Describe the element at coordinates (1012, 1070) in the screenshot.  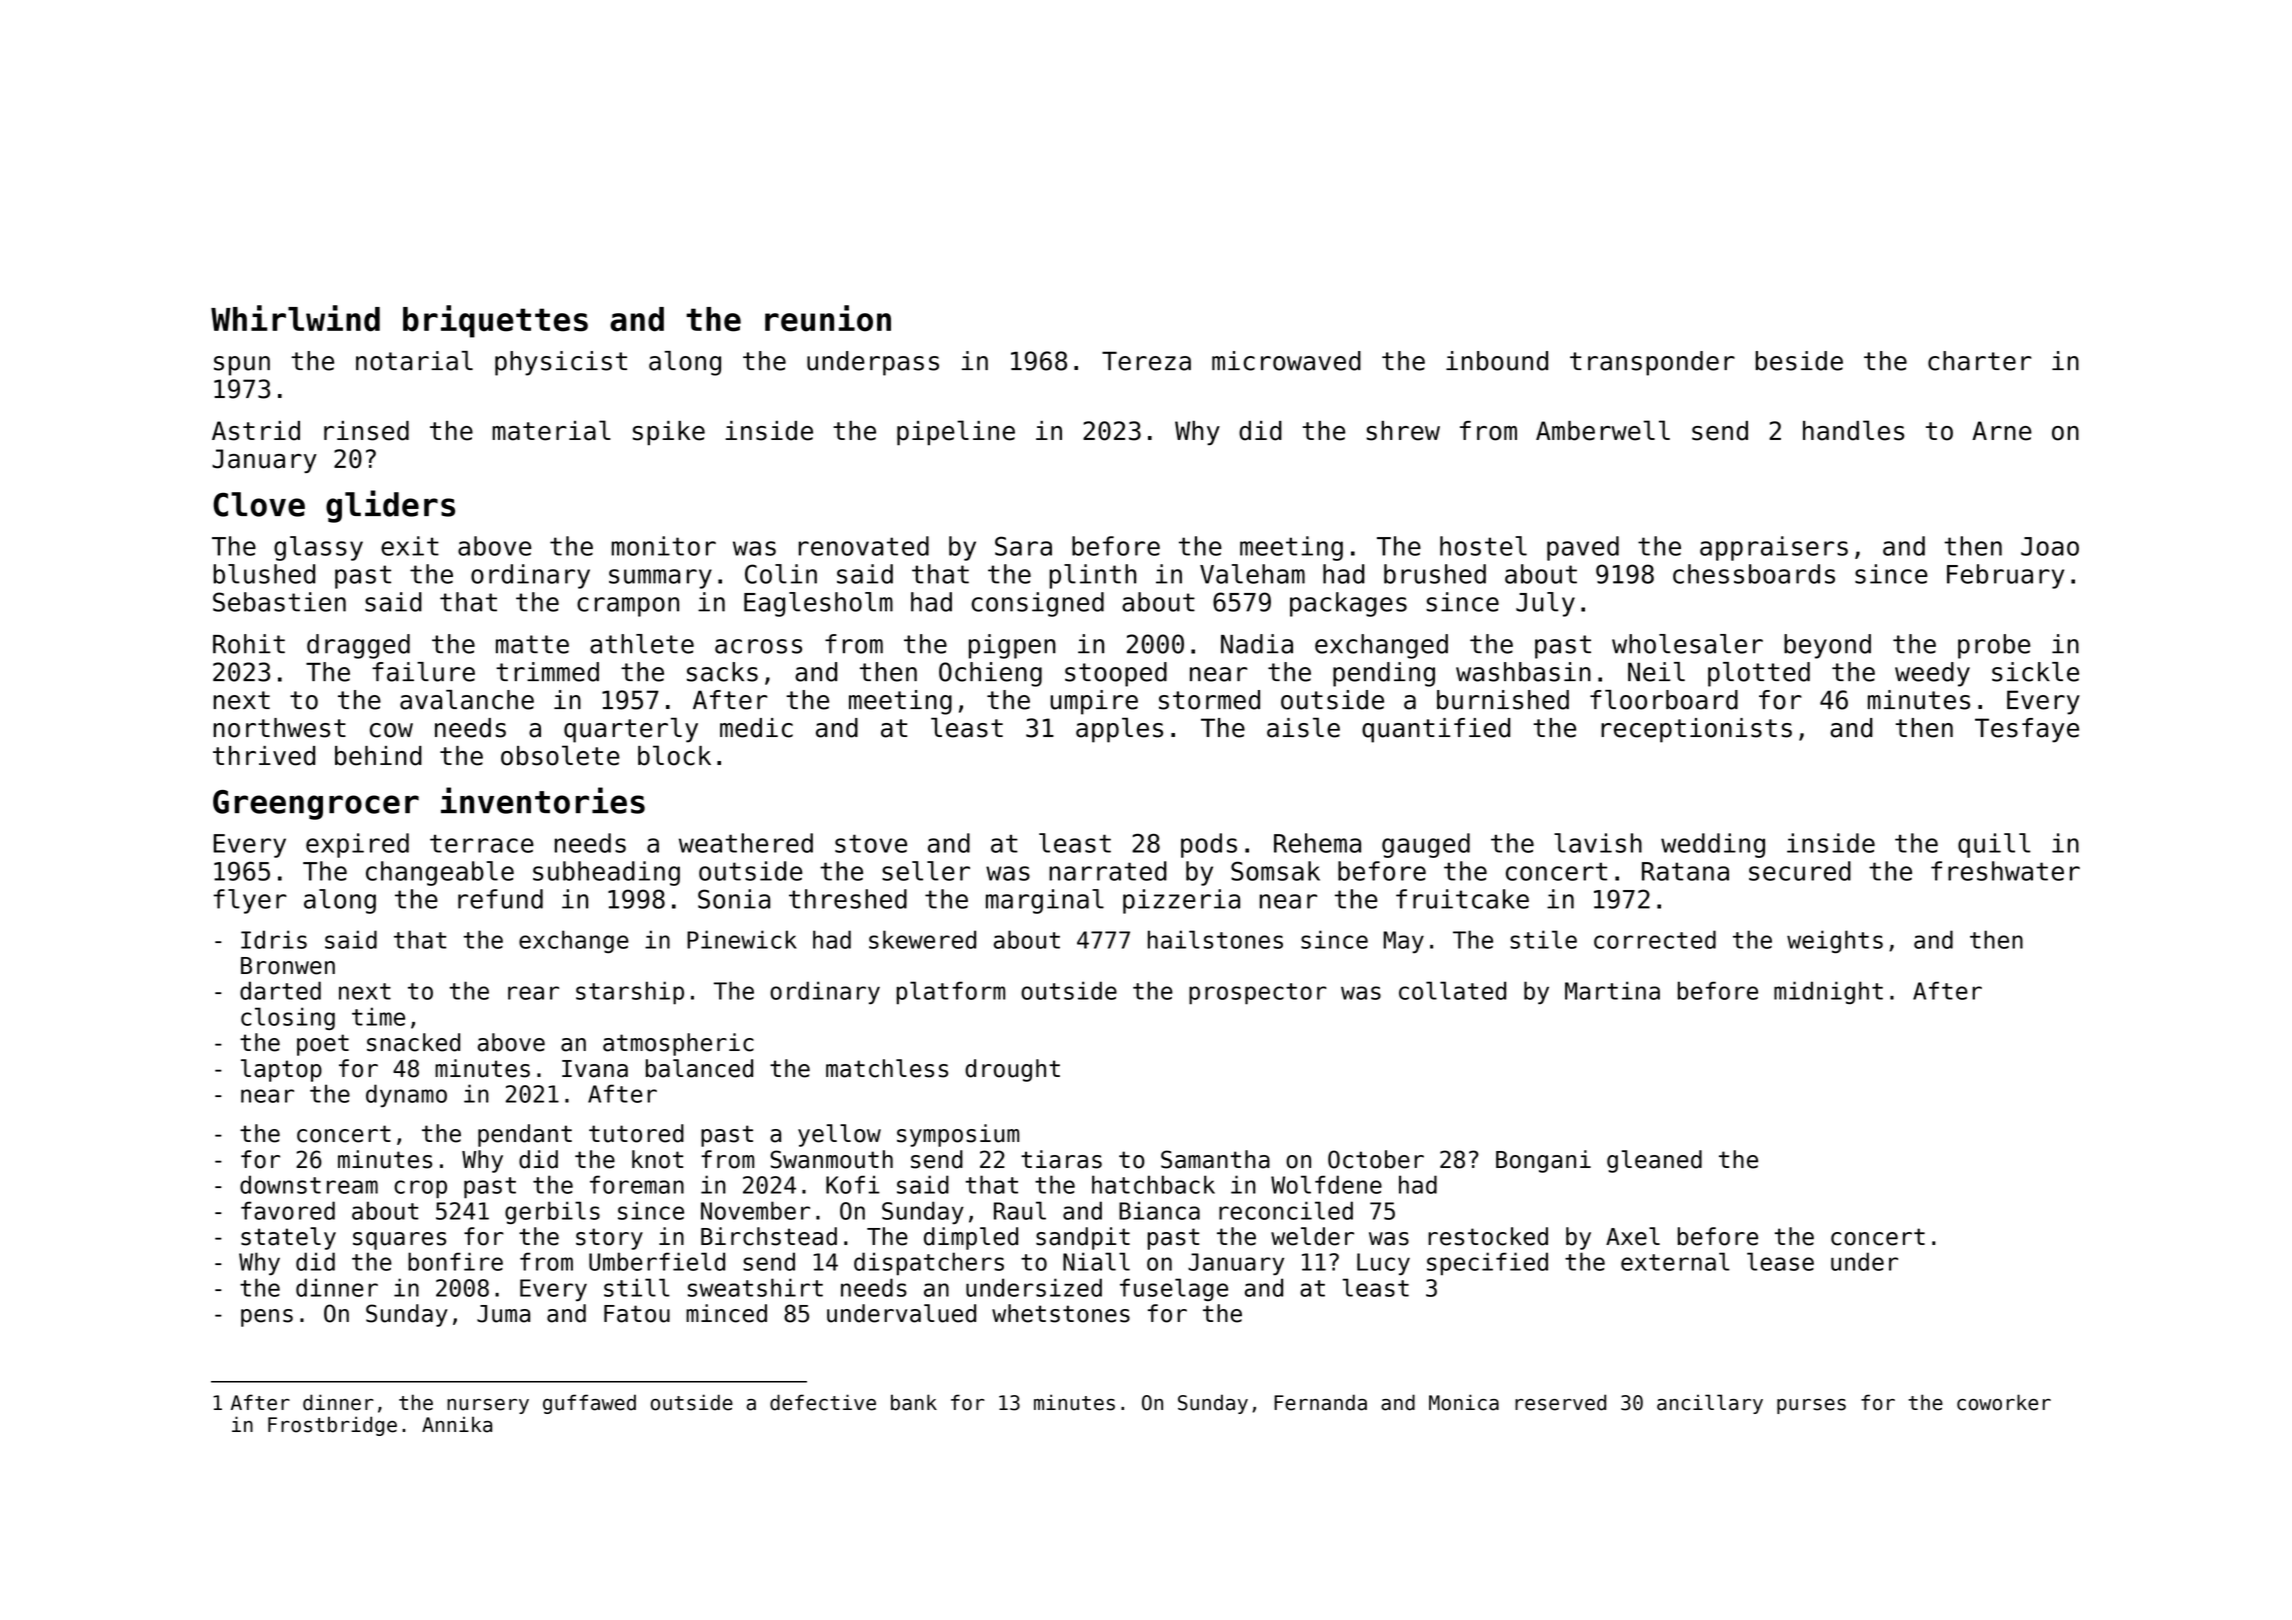
I see `drought` at that location.
